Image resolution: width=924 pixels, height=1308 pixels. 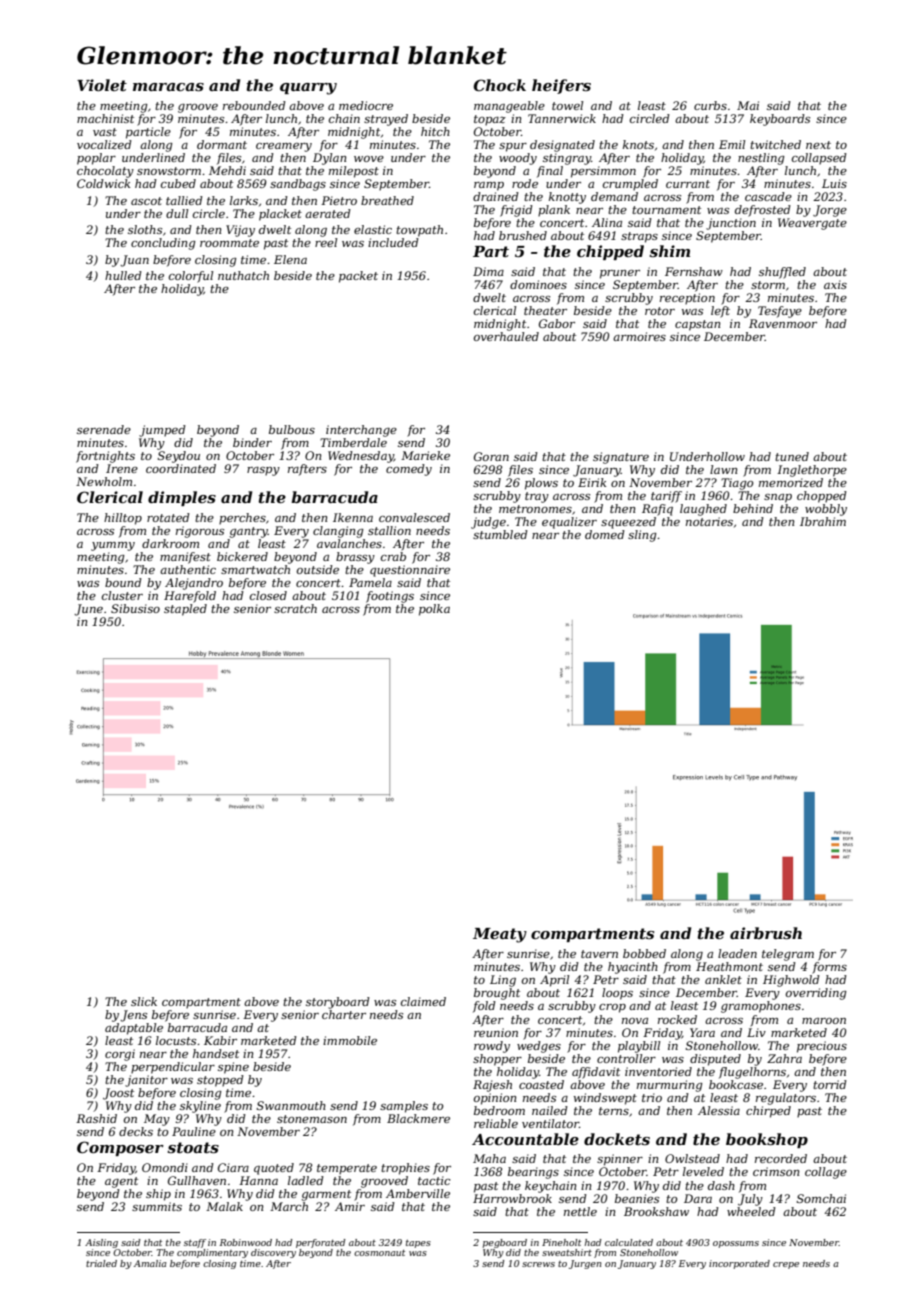 I want to click on hulled, so click(x=123, y=275).
